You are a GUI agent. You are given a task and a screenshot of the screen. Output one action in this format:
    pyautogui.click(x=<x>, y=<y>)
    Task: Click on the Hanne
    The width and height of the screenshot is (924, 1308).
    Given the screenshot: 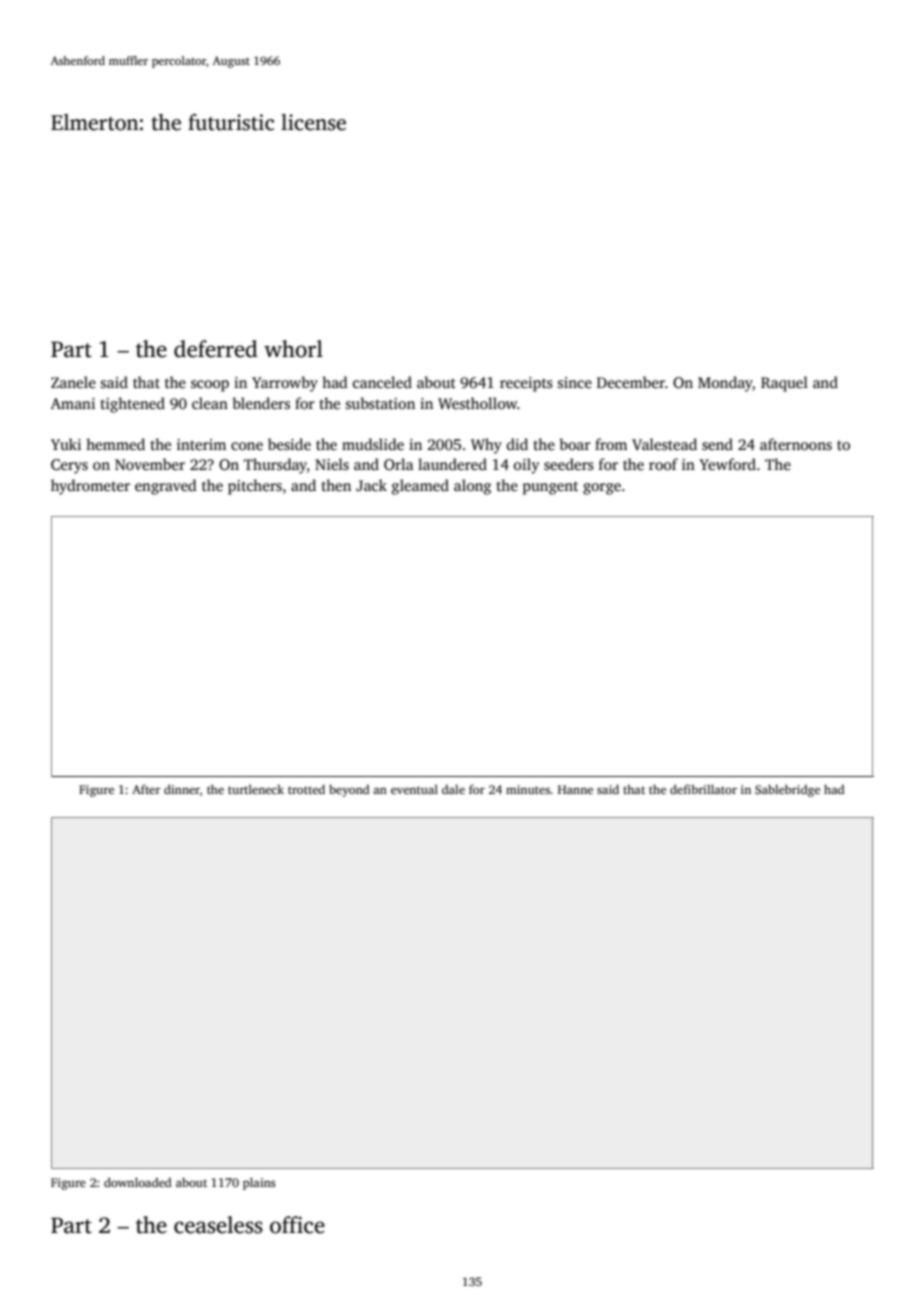 What is the action you would take?
    pyautogui.click(x=575, y=789)
